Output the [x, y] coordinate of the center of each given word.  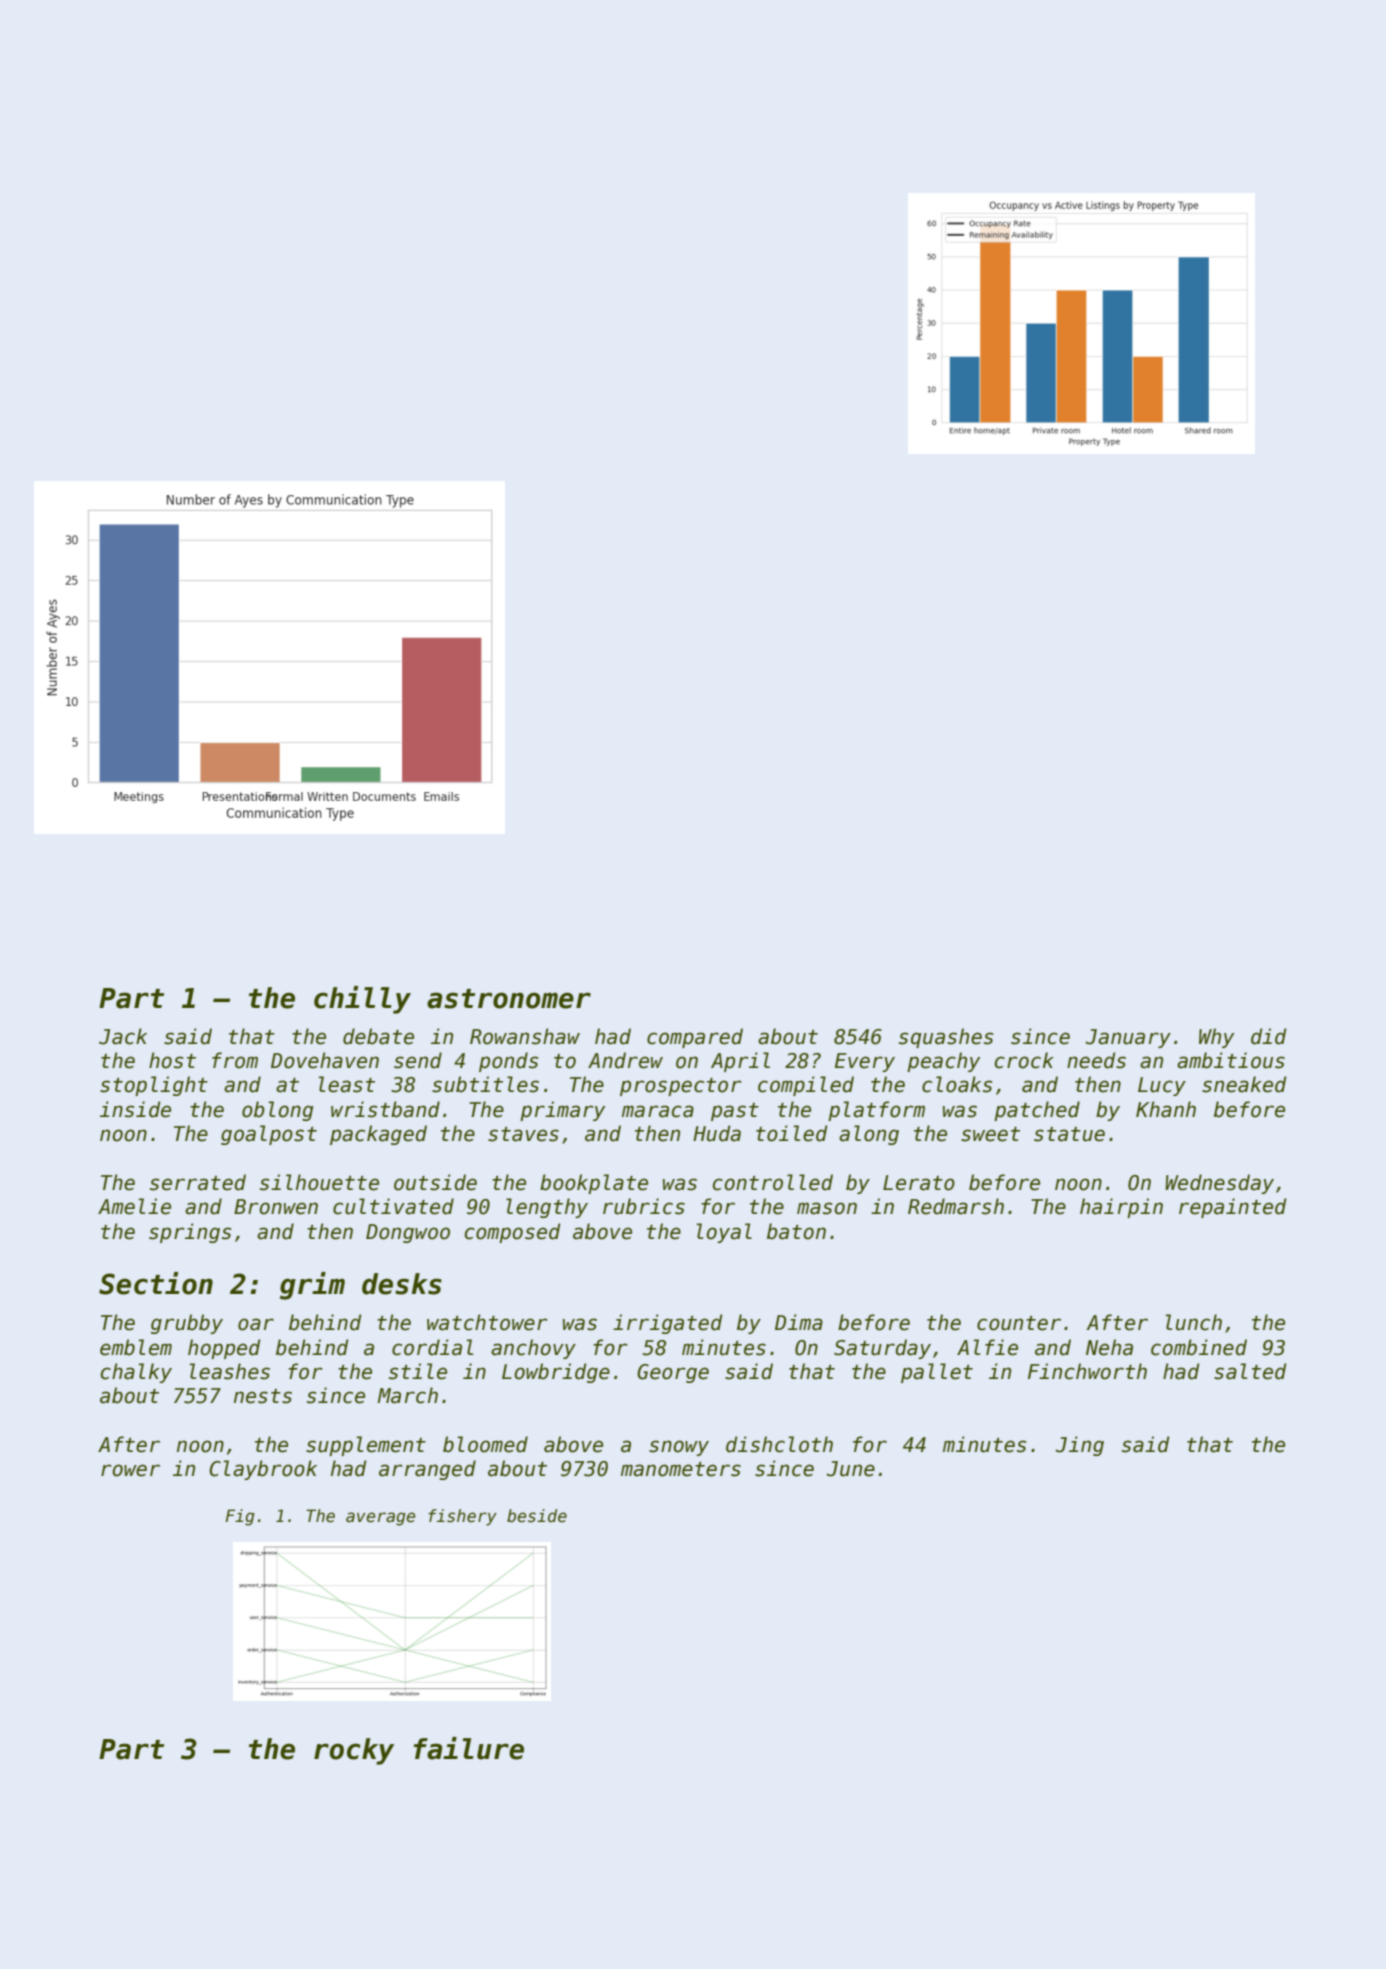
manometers [681, 1469]
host [172, 1060]
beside [537, 1516]
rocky [354, 1751]
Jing [1080, 1446]
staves [523, 1134]
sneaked [1244, 1084]
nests [263, 1396]
